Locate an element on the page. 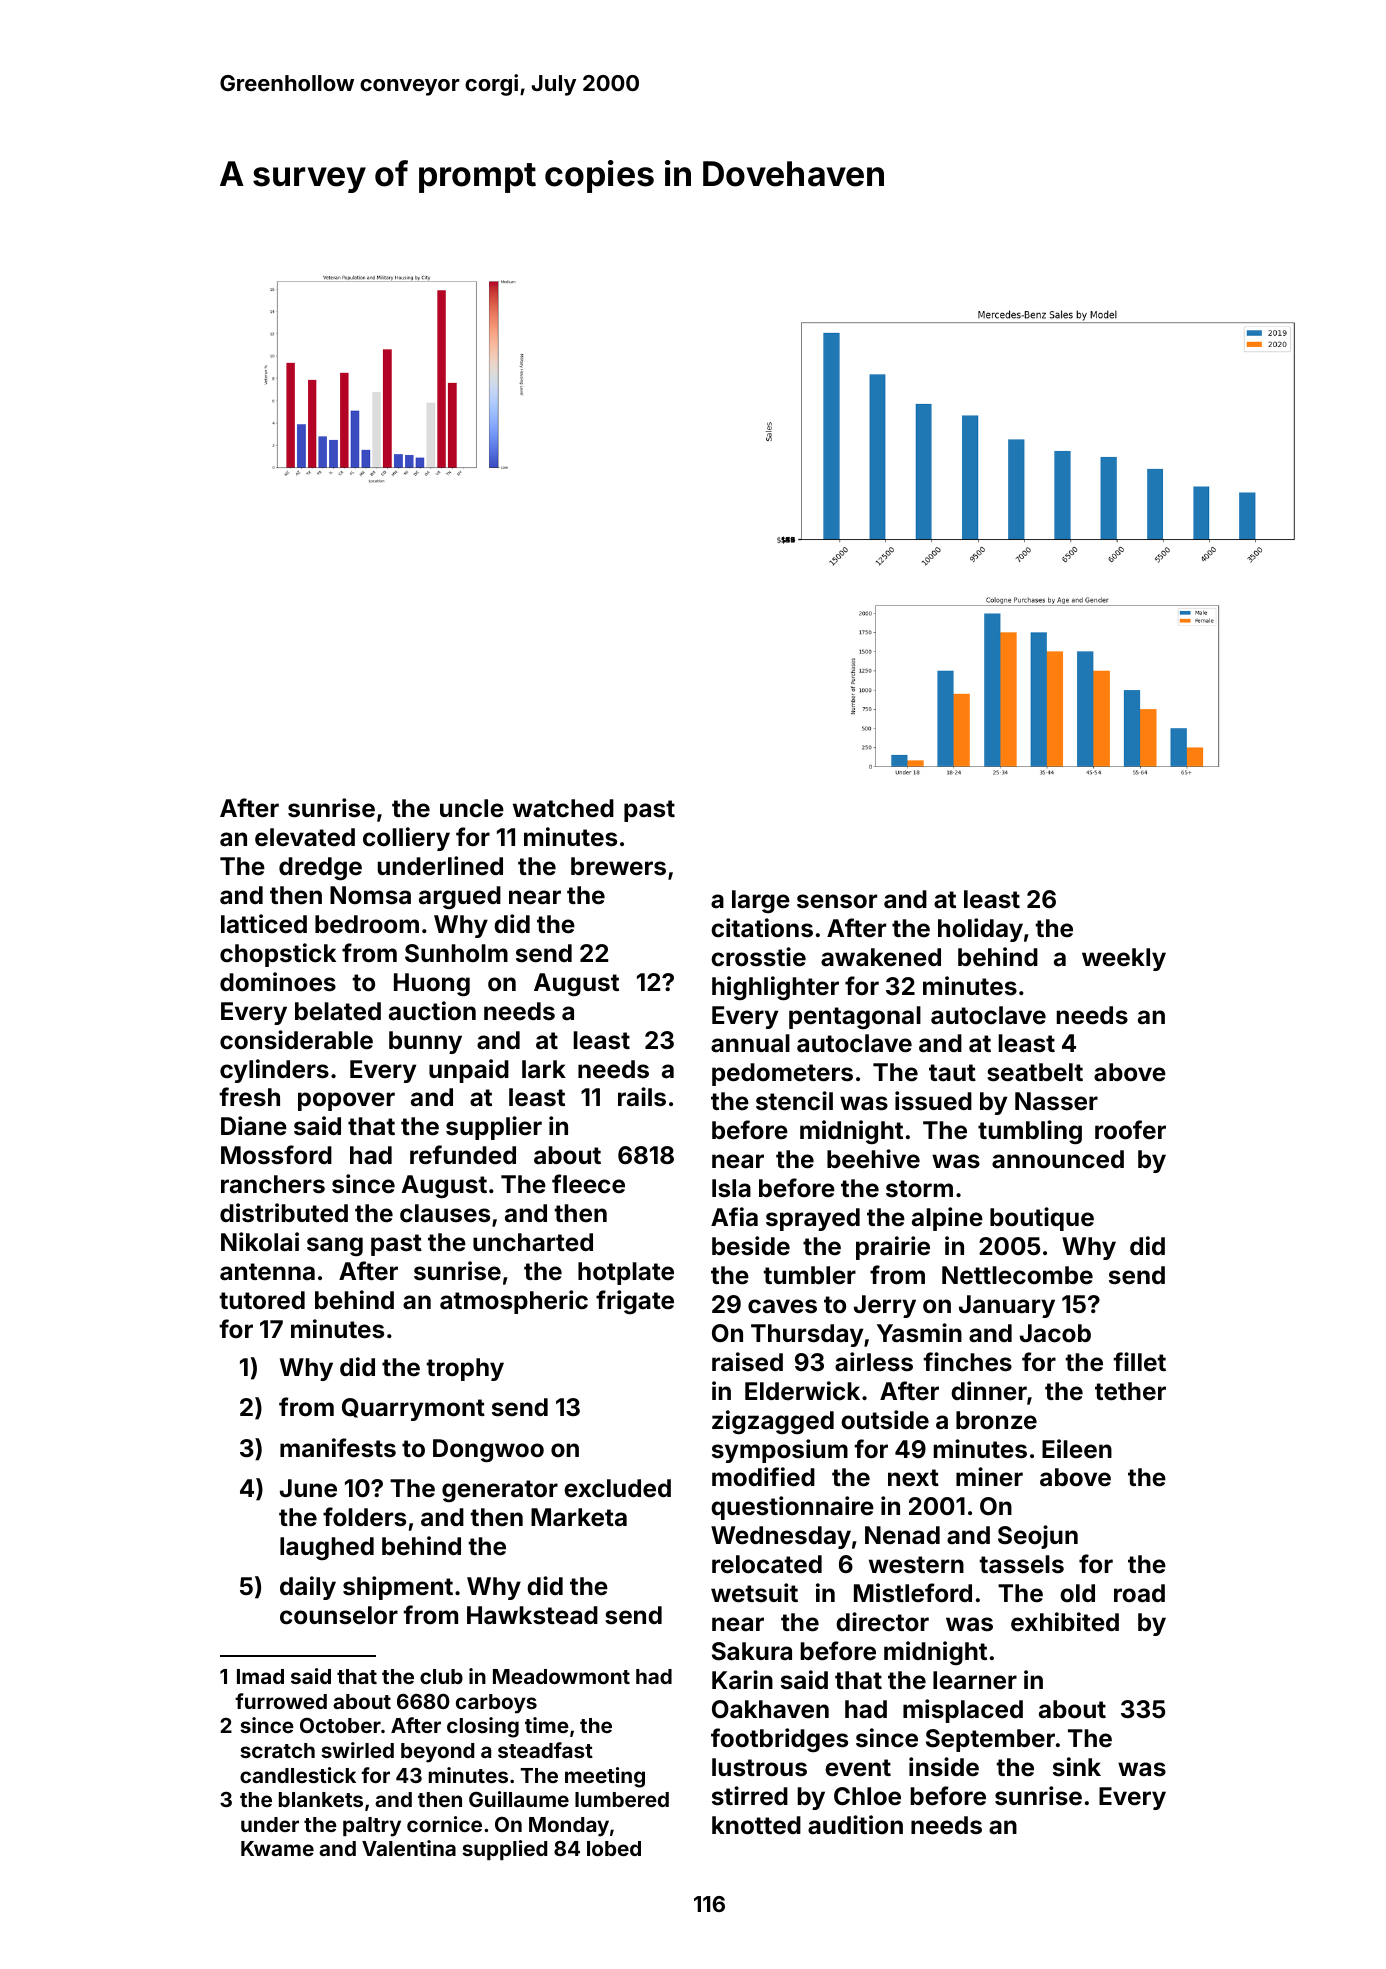  elevated is located at coordinates (305, 837).
